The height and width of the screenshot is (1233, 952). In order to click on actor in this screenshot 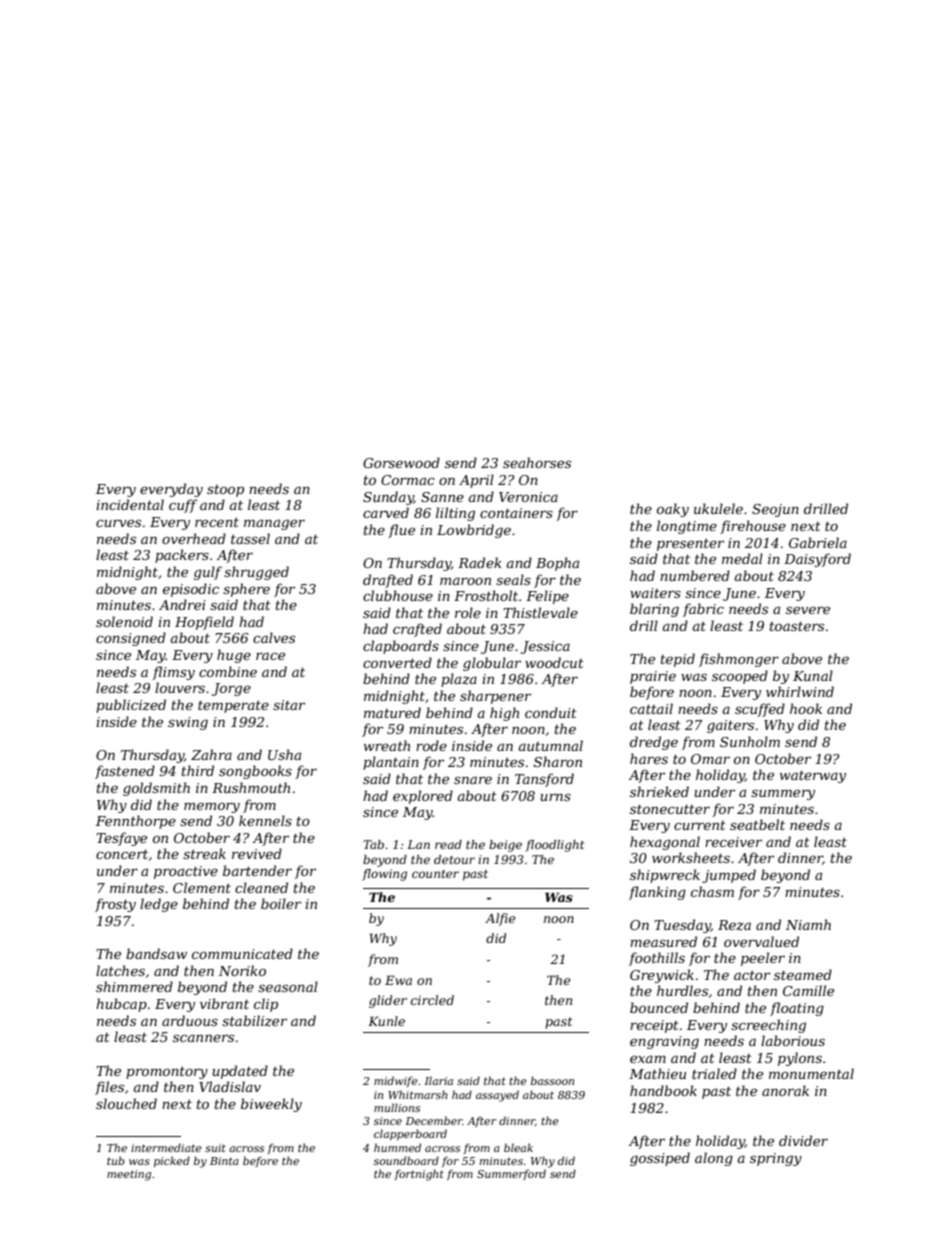, I will do `click(752, 975)`.
